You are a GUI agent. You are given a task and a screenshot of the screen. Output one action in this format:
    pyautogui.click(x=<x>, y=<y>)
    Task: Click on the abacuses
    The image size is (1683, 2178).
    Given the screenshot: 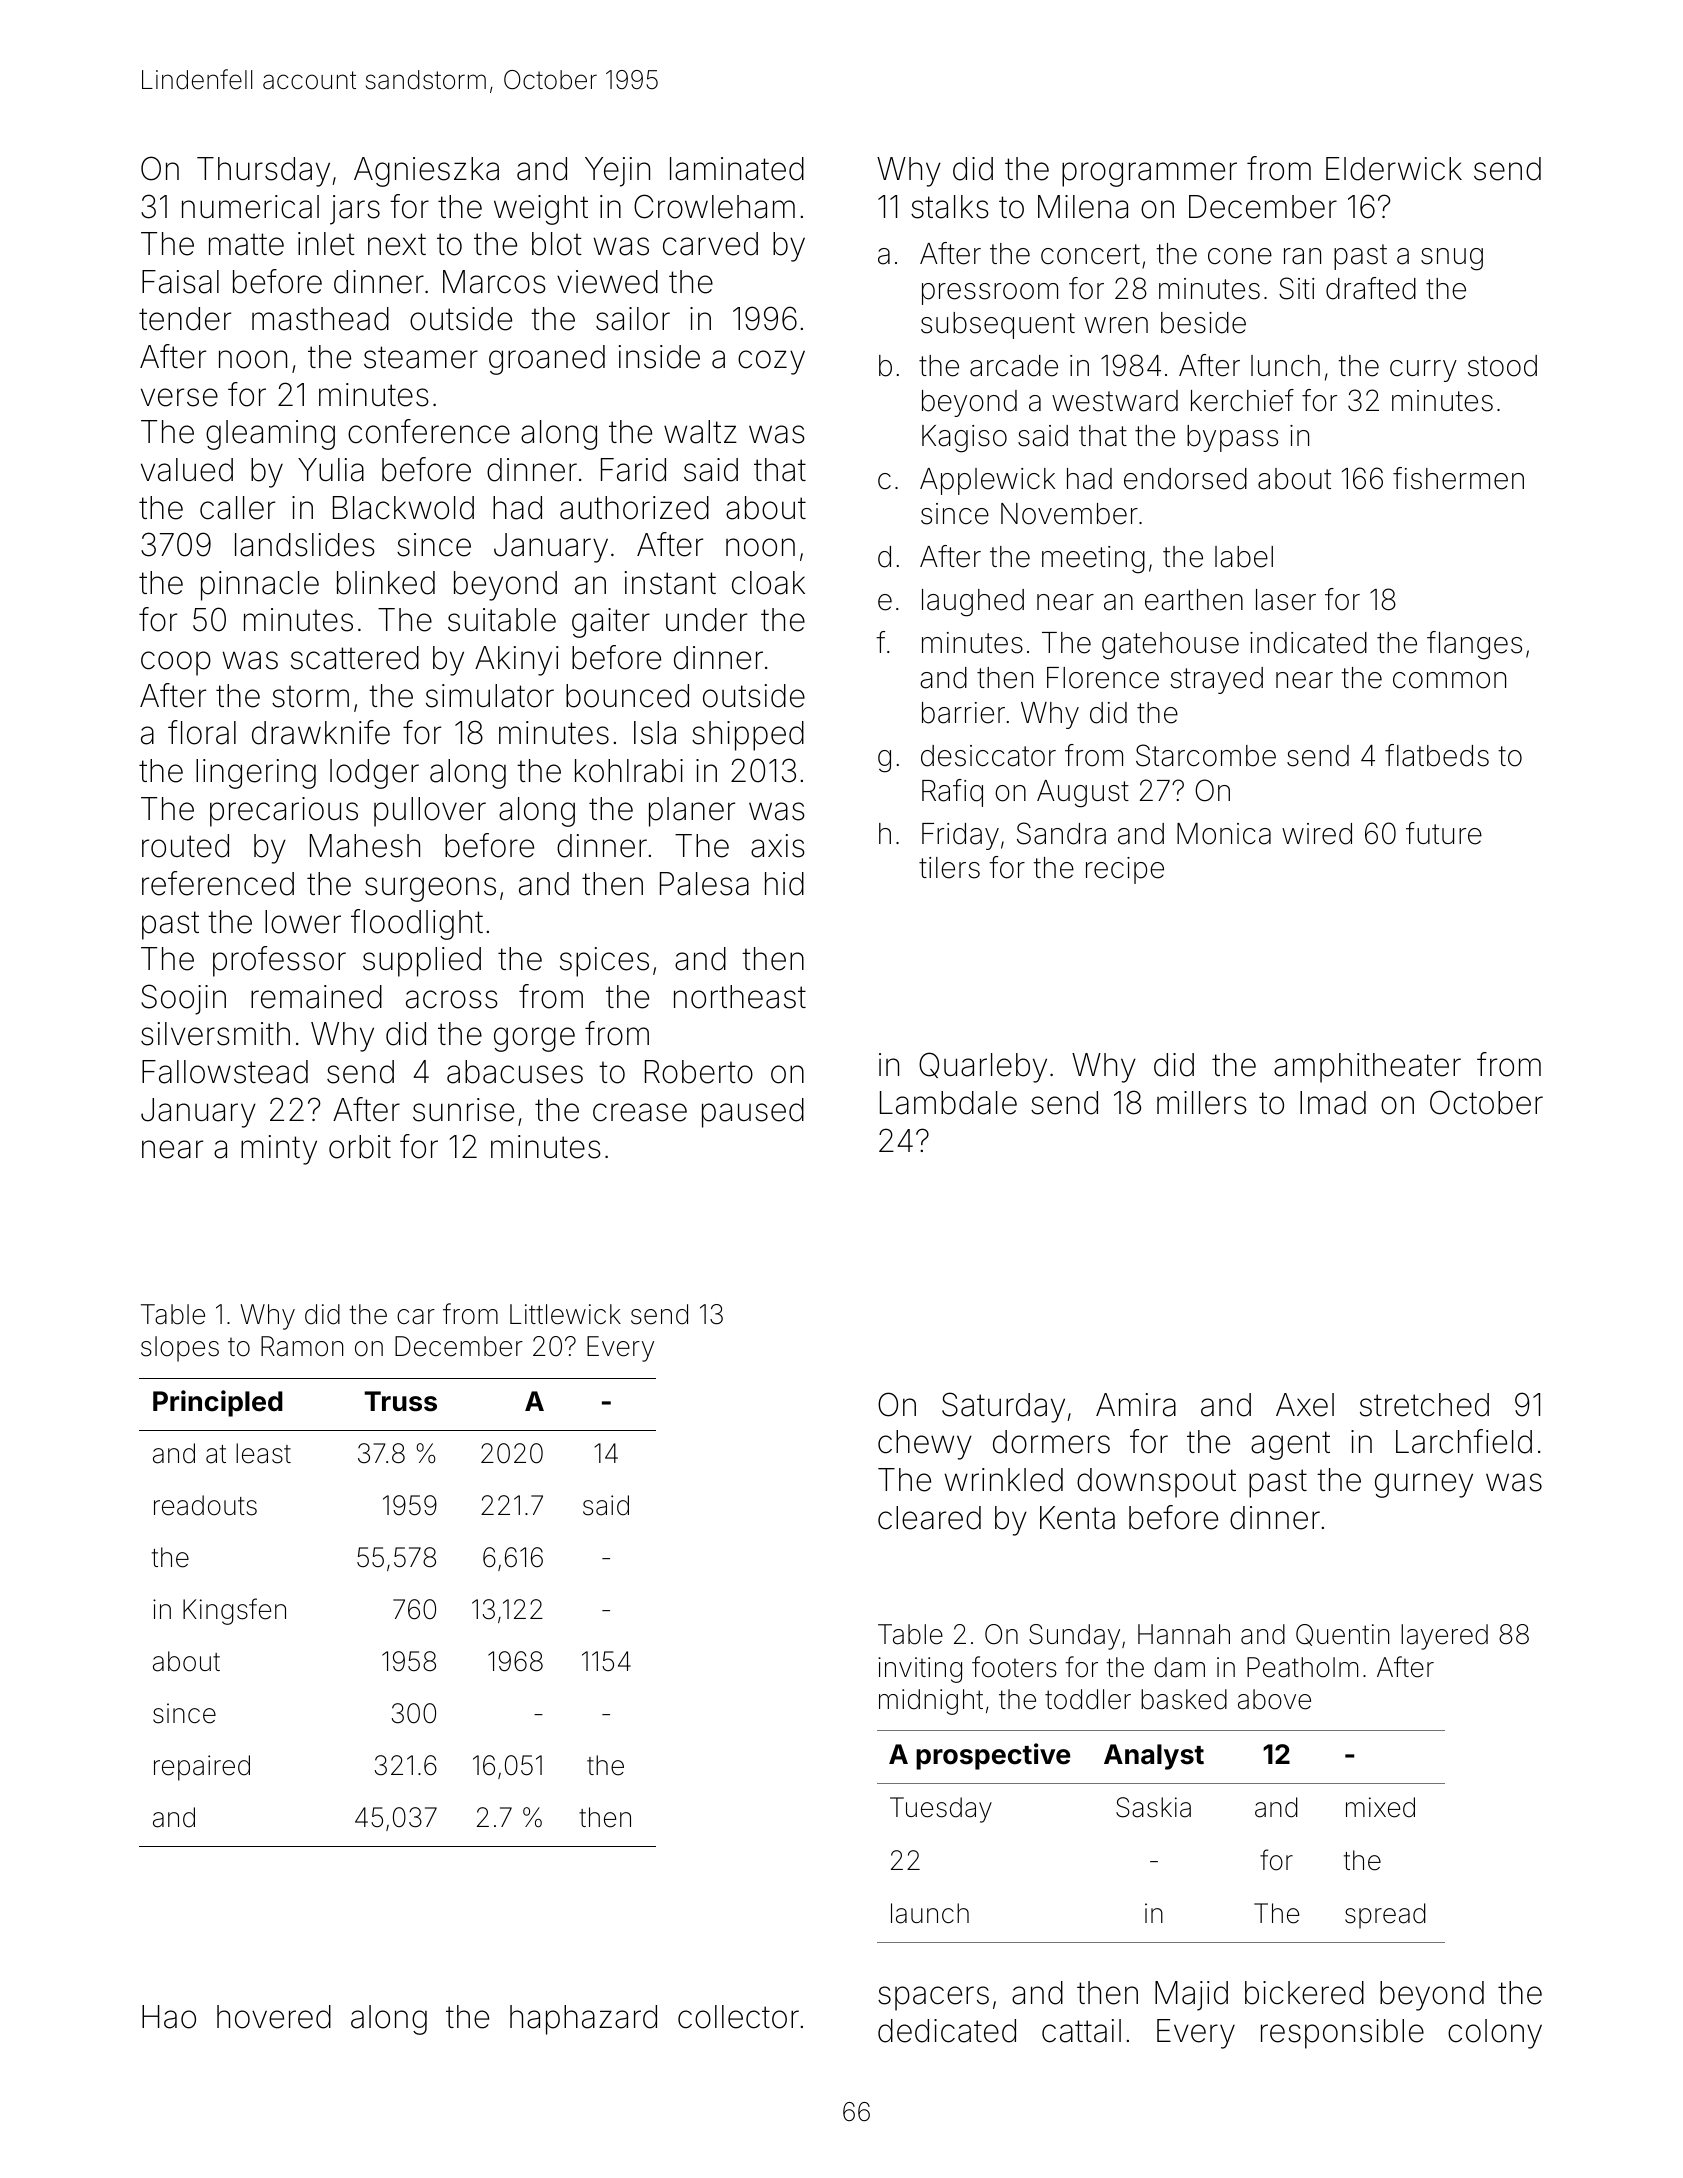 What is the action you would take?
    pyautogui.click(x=515, y=1072)
